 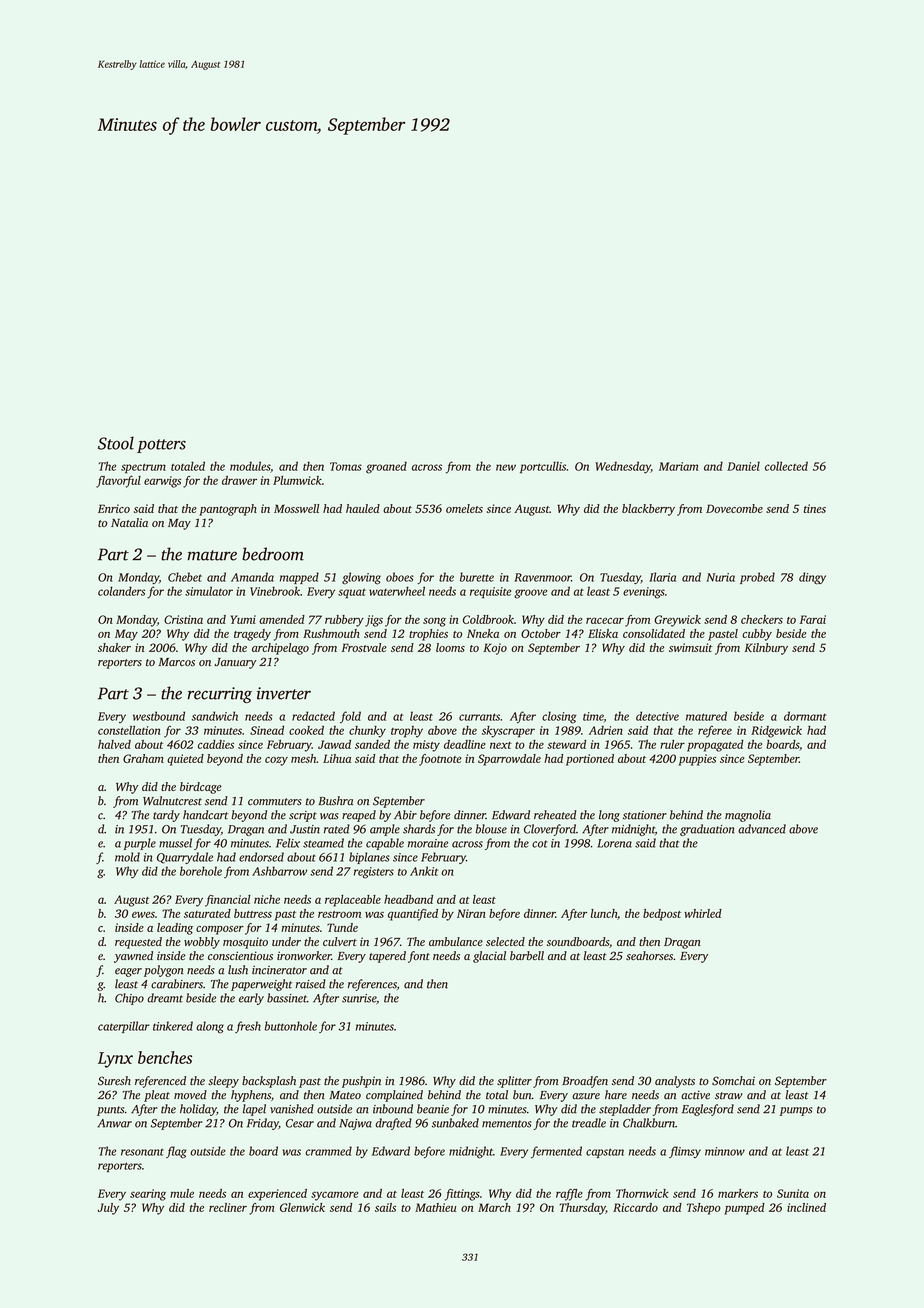 I want to click on dingy, so click(x=812, y=578).
